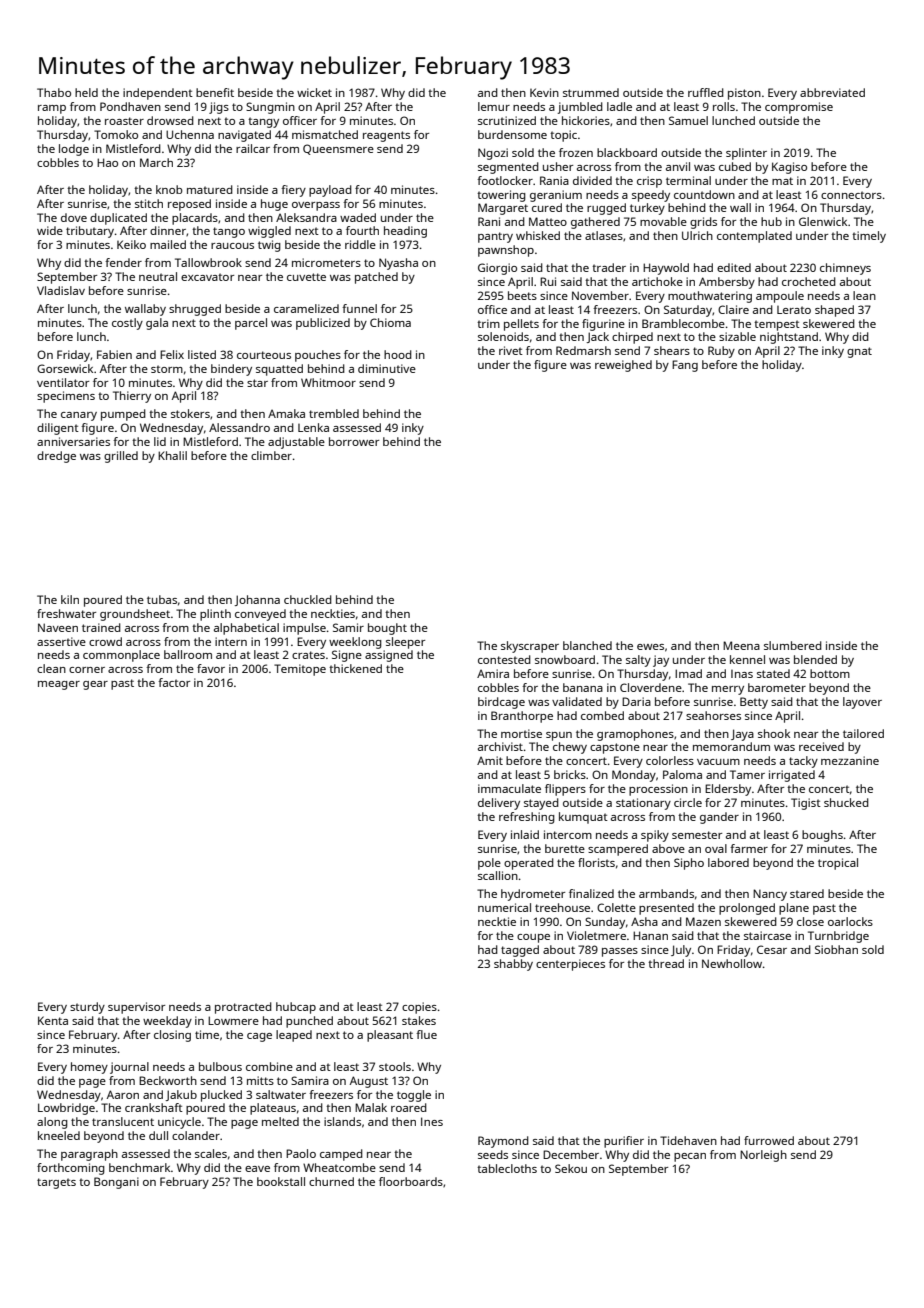  I want to click on benefit, so click(215, 92).
